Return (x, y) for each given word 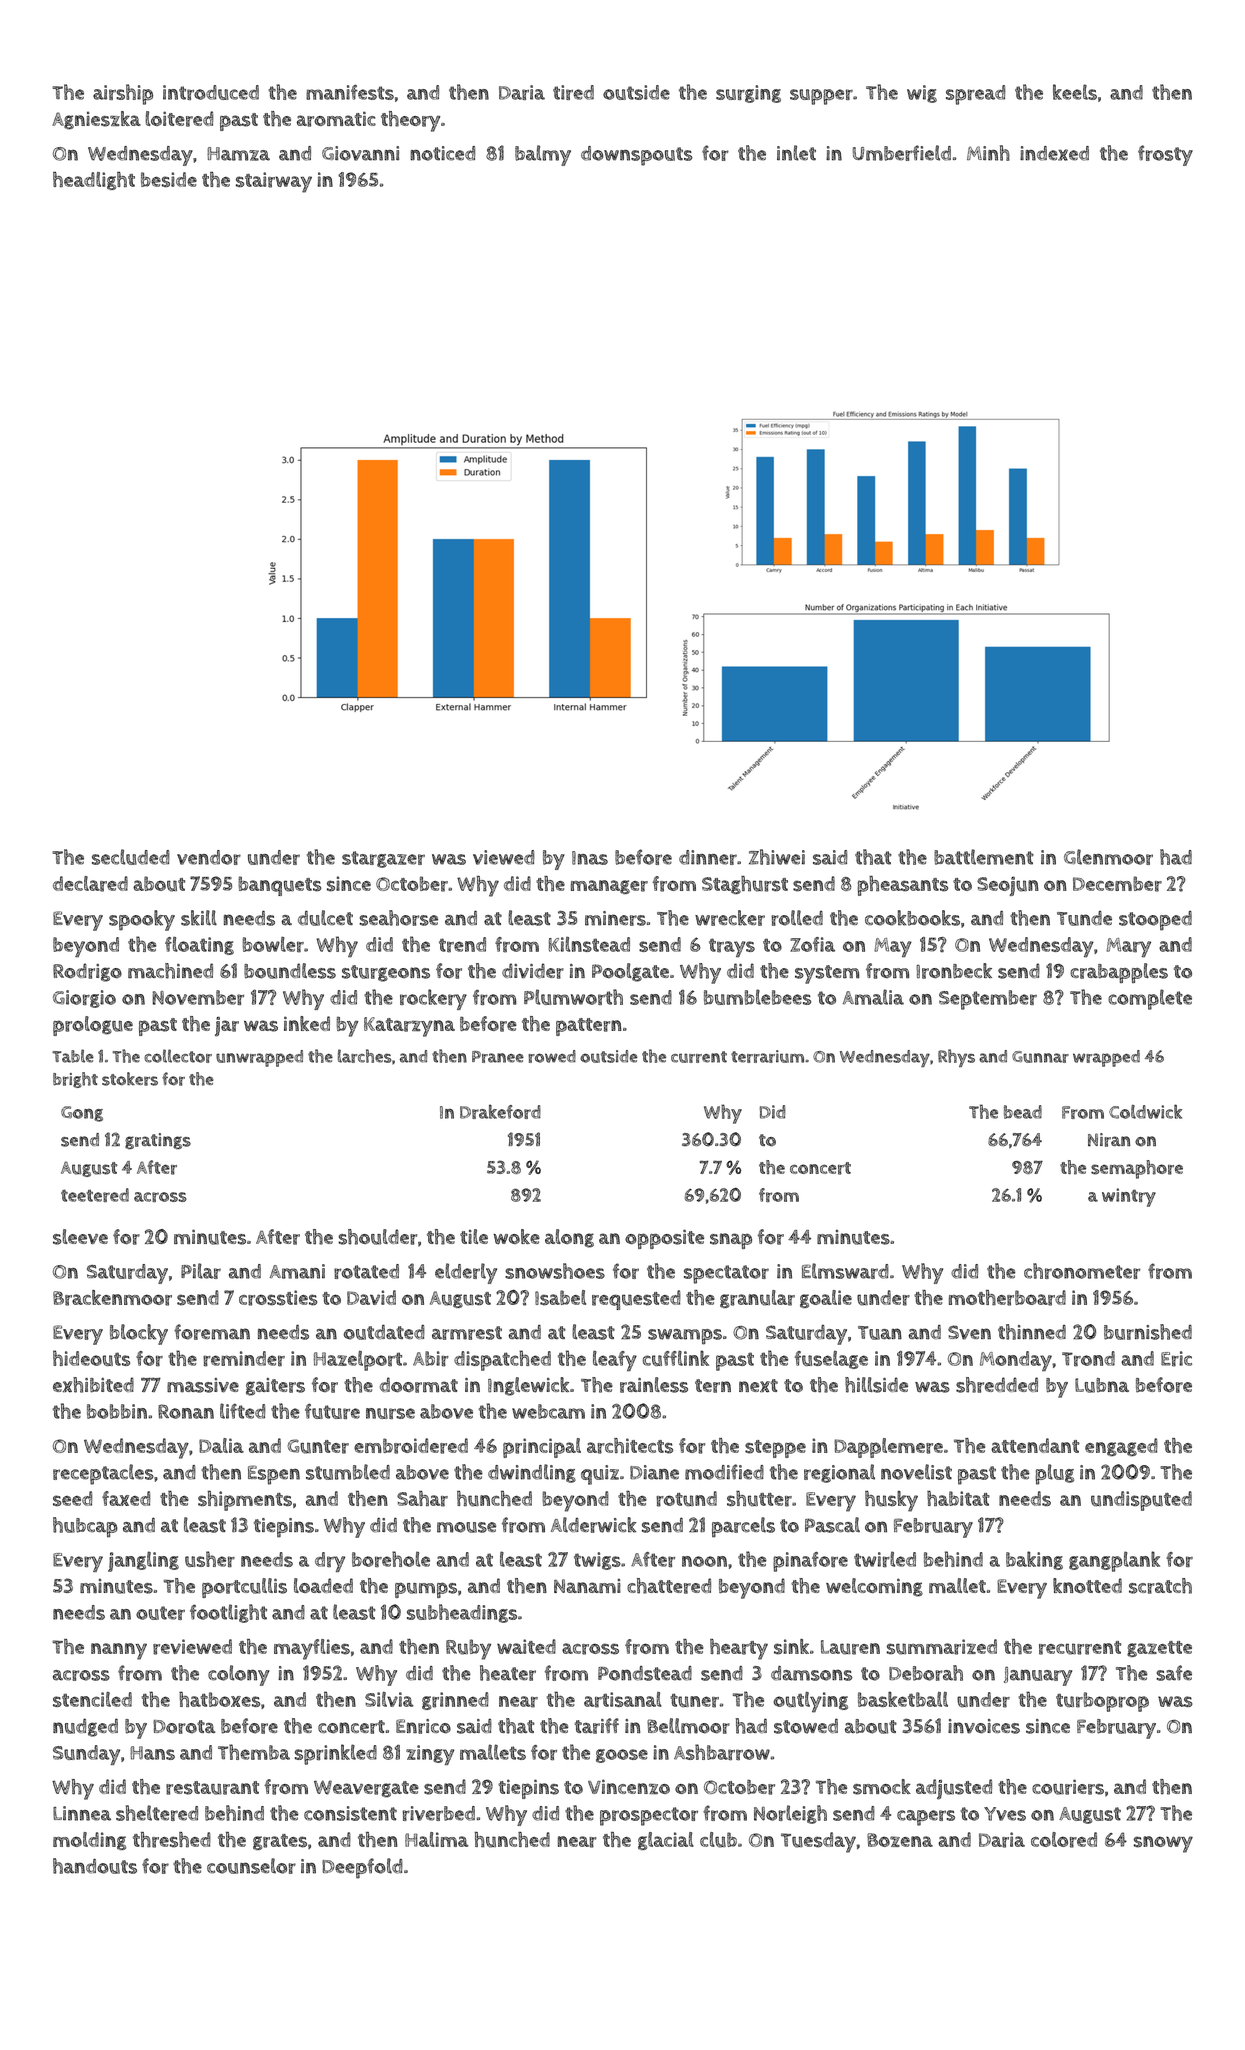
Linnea (82, 1813)
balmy (543, 155)
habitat (958, 1498)
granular (757, 1299)
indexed (1054, 153)
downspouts (637, 156)
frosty (1165, 155)
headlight (94, 181)
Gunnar (1040, 1057)
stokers (130, 1079)
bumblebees (757, 997)
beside (169, 179)
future (332, 1411)
